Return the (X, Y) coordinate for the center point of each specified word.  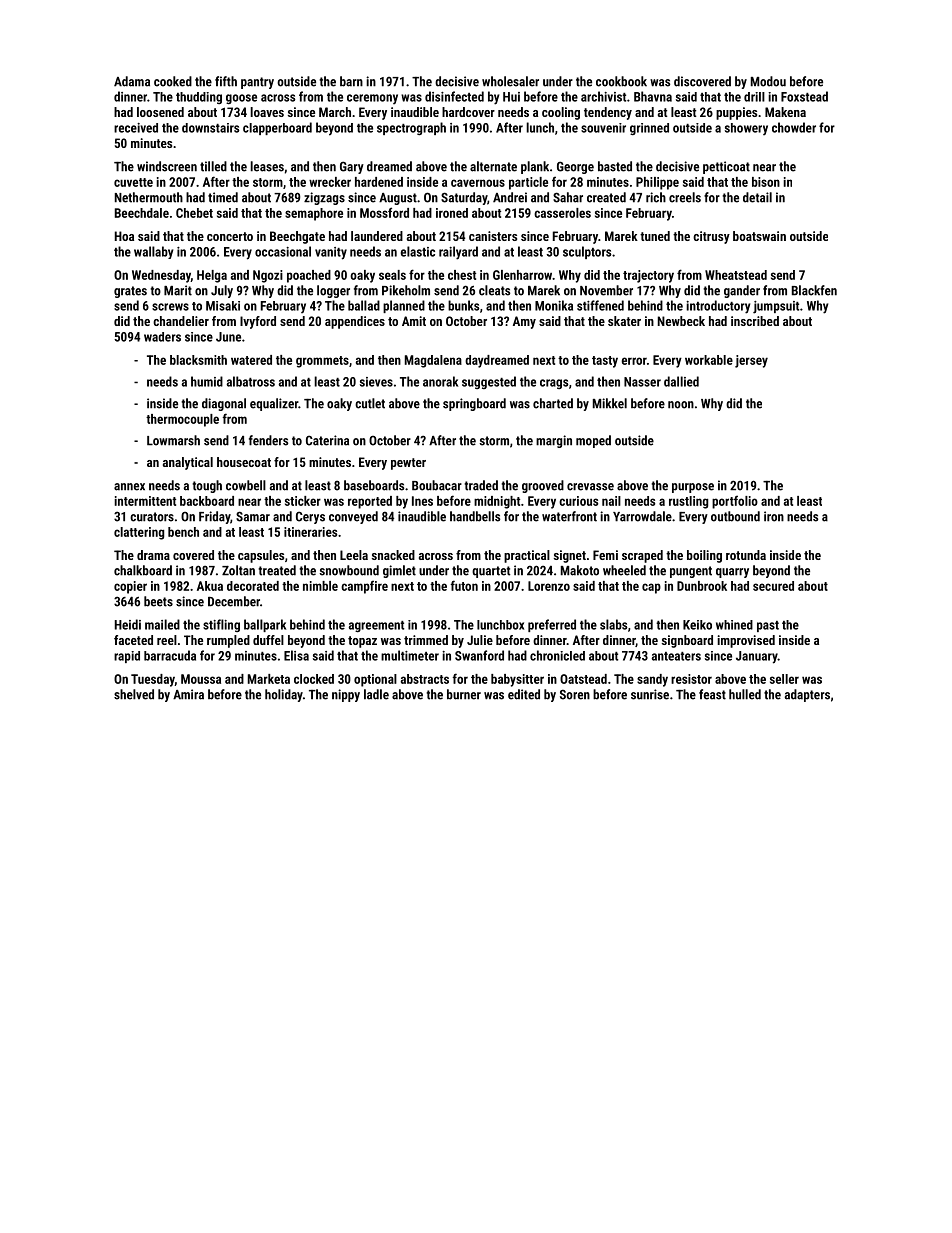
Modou (768, 81)
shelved (134, 694)
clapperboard (277, 128)
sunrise (650, 694)
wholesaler (510, 81)
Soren (575, 694)
